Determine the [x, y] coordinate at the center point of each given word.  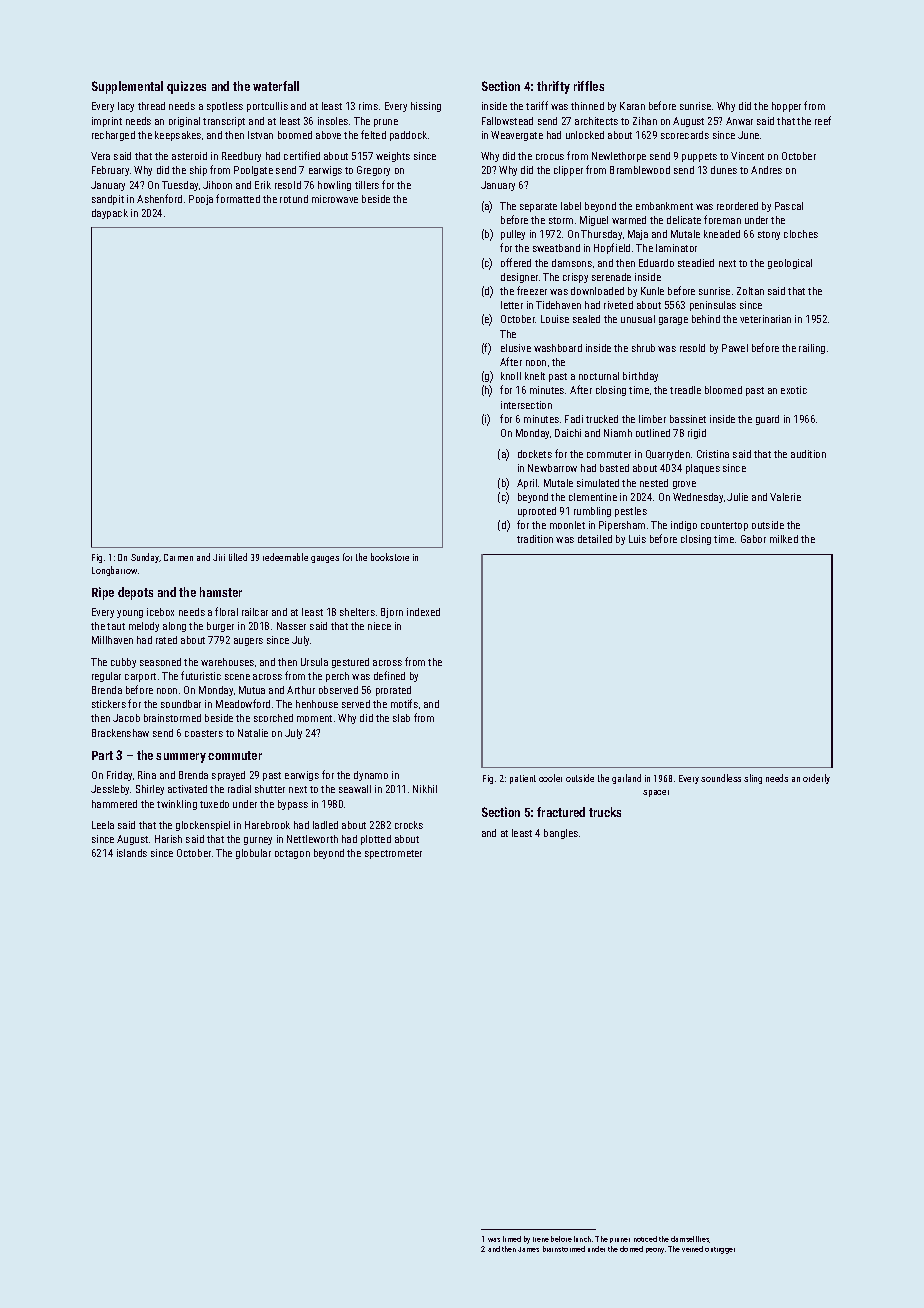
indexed [423, 612]
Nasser [291, 626]
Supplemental [127, 87]
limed [512, 1239]
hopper [786, 107]
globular [253, 854]
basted [614, 468]
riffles [589, 86]
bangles [561, 834]
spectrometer [393, 854]
